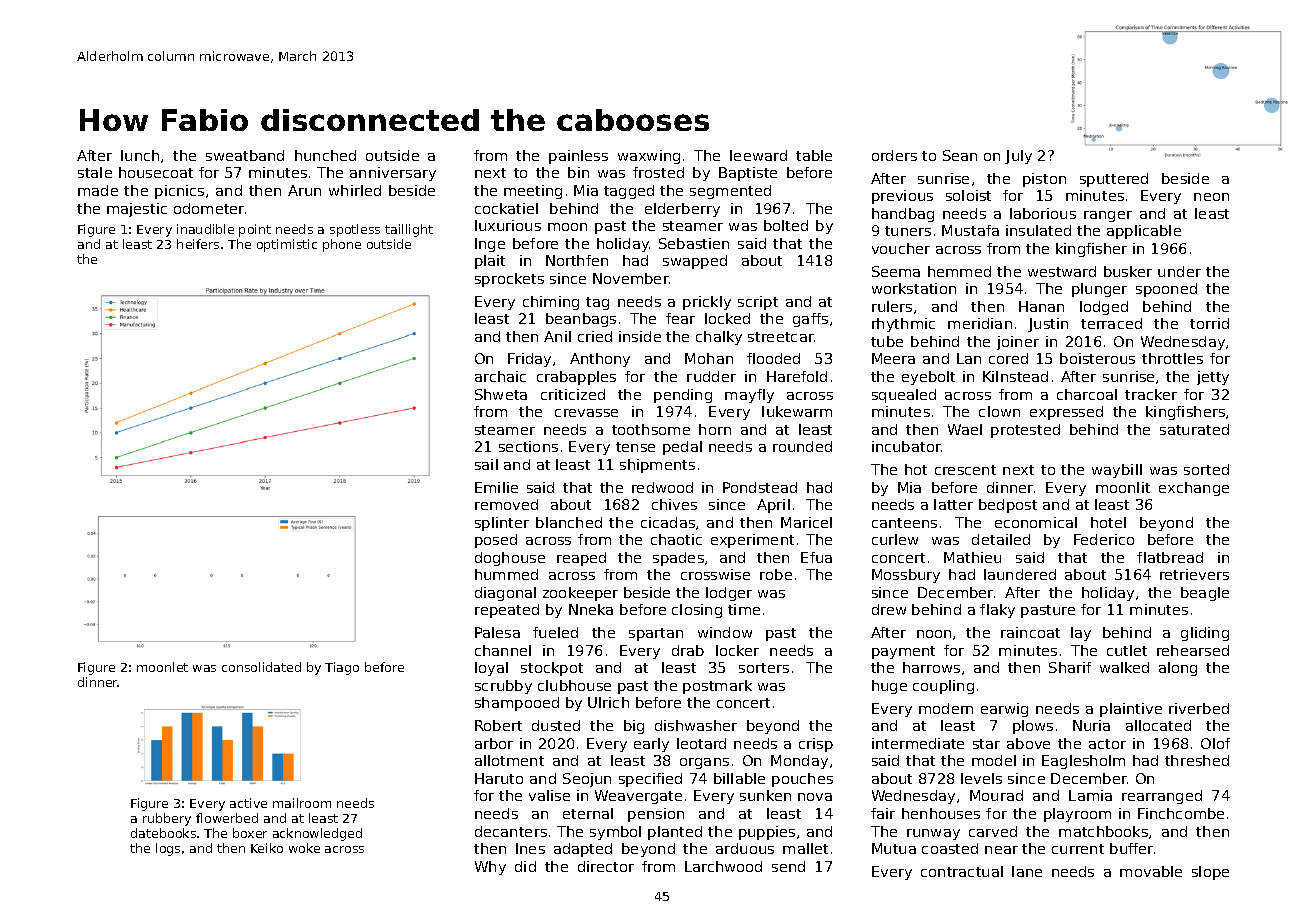 The height and width of the screenshot is (924, 1308). What do you see at coordinates (1166, 290) in the screenshot?
I see `spooned` at bounding box center [1166, 290].
